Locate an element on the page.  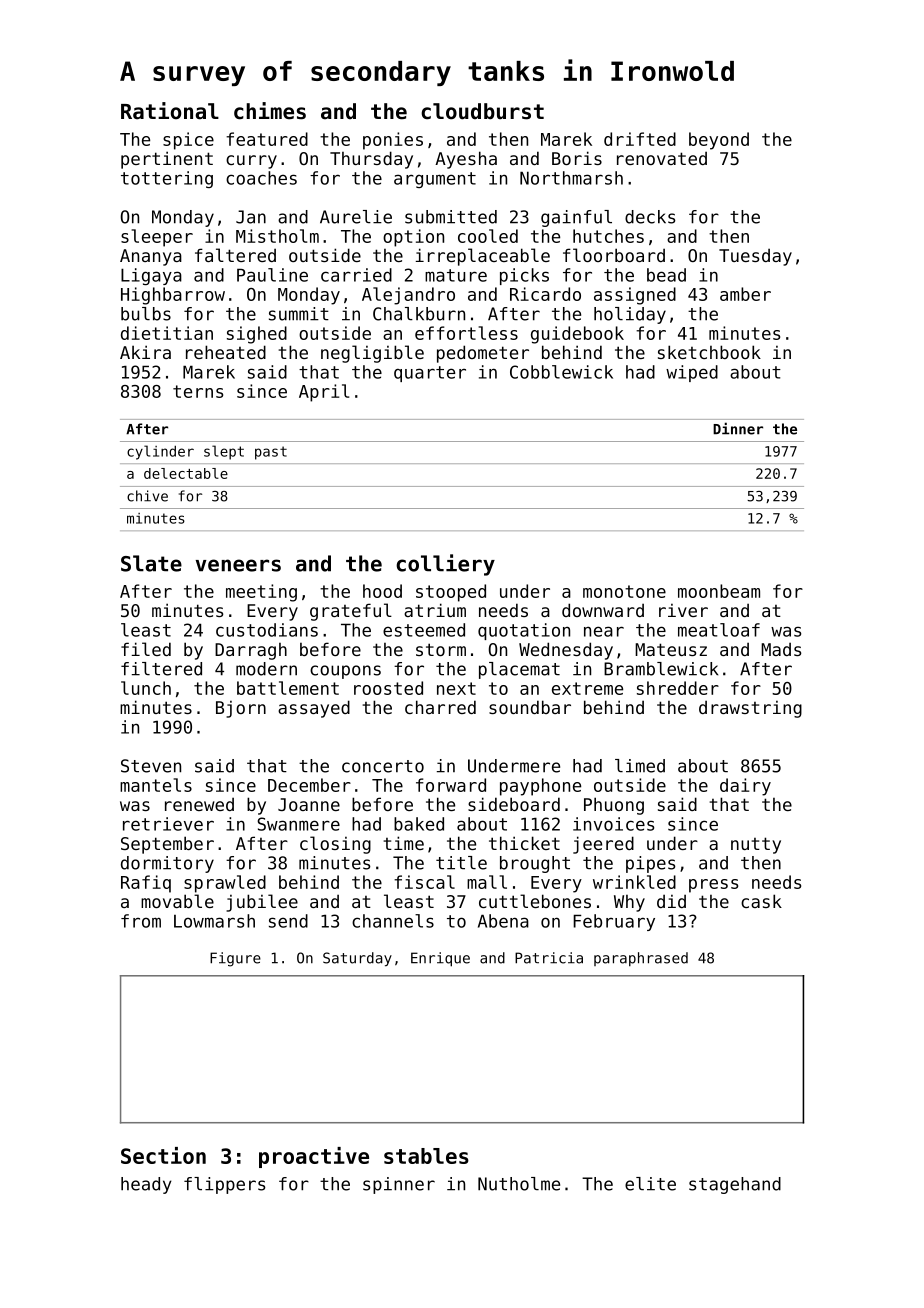
Boris is located at coordinates (577, 158).
